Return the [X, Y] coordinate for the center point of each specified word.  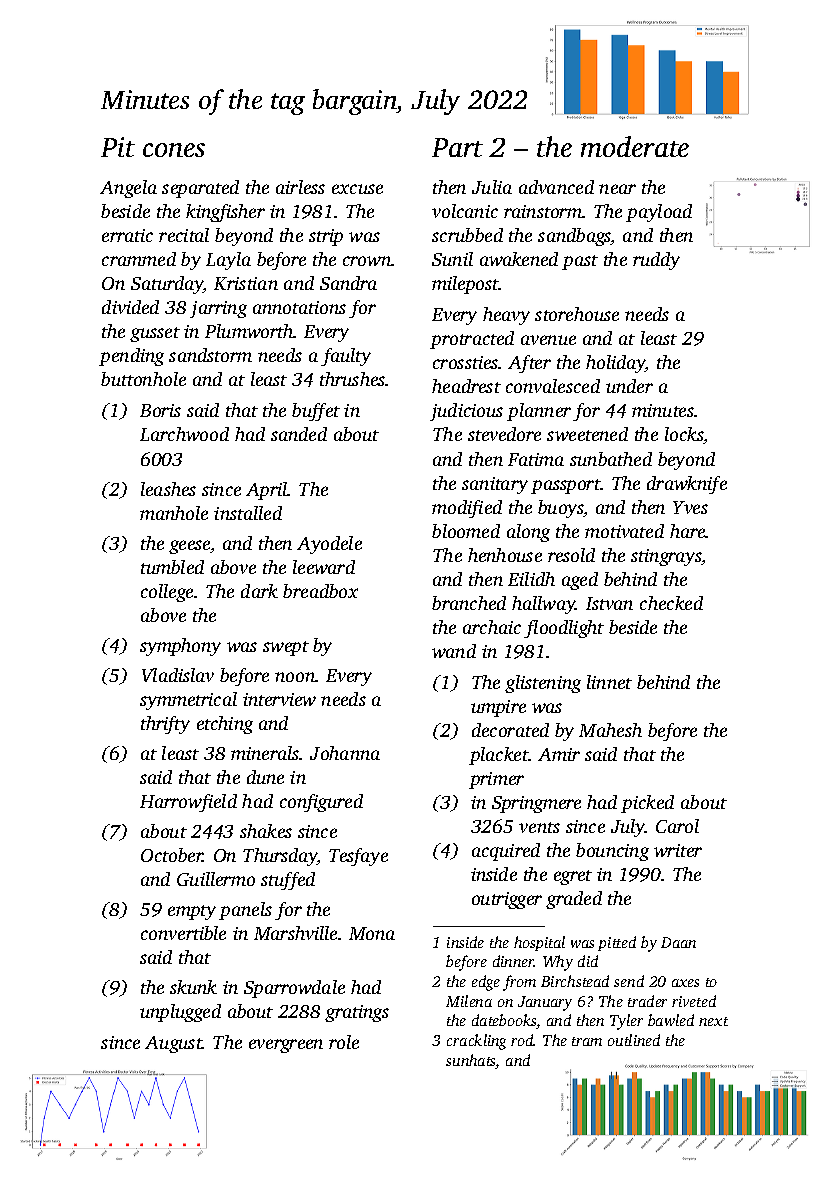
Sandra [348, 283]
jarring [218, 309]
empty [192, 912]
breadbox [320, 591]
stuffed [288, 881]
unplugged [180, 1013]
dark [259, 591]
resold [571, 555]
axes [685, 983]
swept [286, 648]
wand [454, 651]
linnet [609, 682]
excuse [357, 189]
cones [174, 150]
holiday [616, 364]
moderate [635, 146]
